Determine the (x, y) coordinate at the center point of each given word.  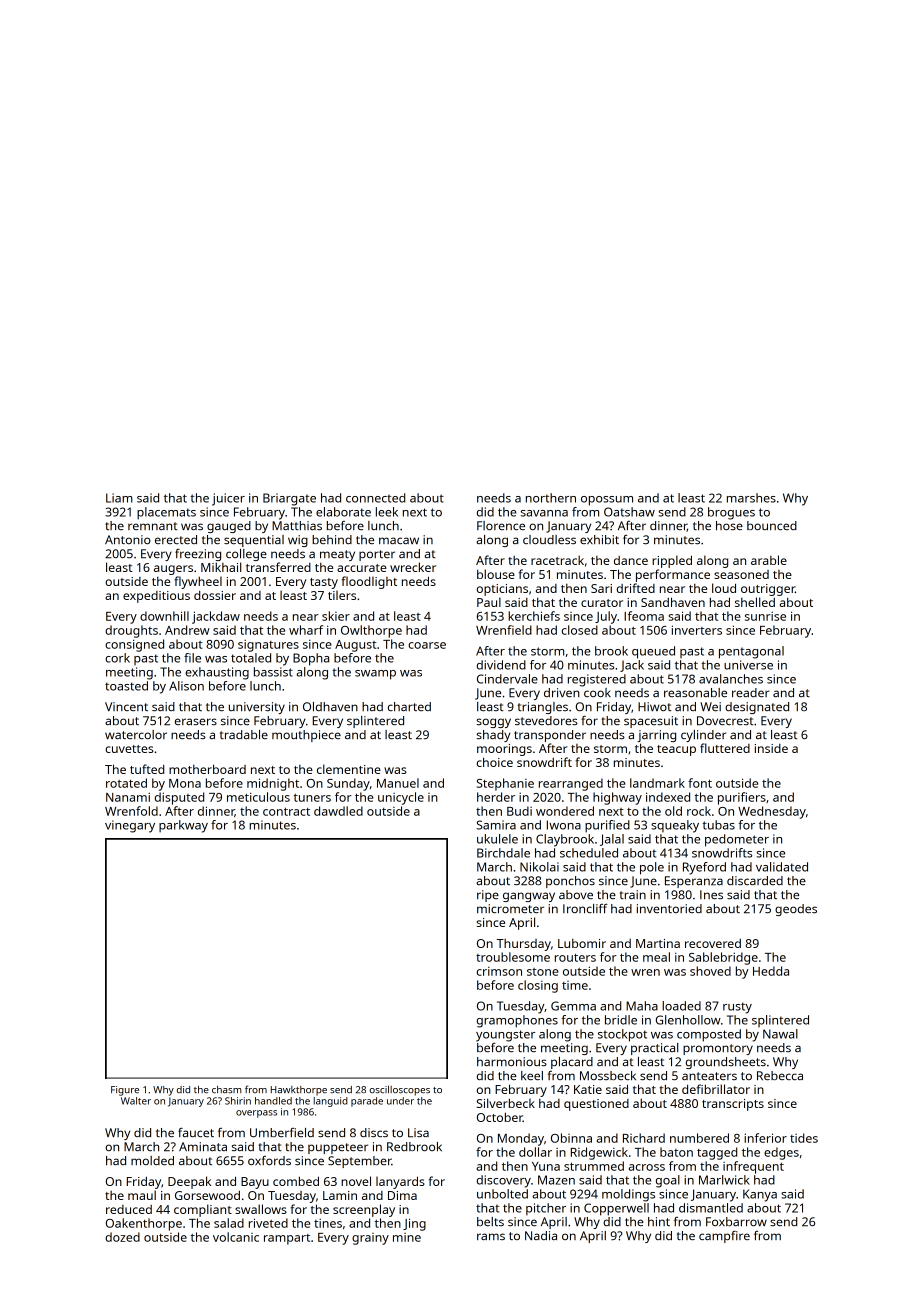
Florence (501, 525)
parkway (183, 826)
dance (631, 560)
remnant (153, 526)
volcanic (236, 1237)
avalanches (731, 679)
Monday (521, 1139)
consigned (134, 645)
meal (656, 957)
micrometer (510, 908)
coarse (427, 645)
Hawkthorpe (299, 1091)
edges (781, 1153)
